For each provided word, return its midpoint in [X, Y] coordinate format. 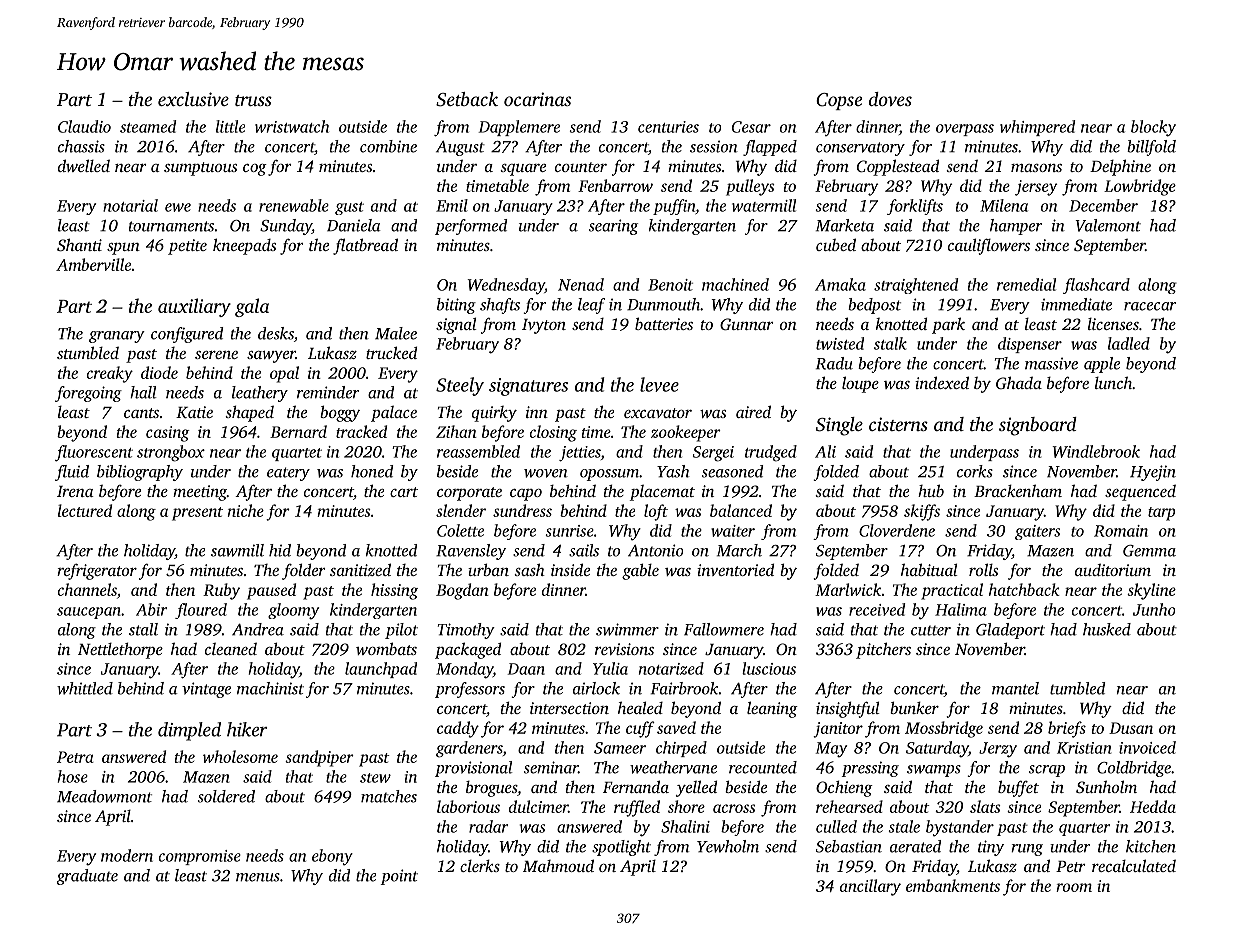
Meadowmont [104, 796]
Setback [467, 99]
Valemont [1108, 225]
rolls [983, 569]
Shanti [79, 244]
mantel [1015, 688]
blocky [1153, 128]
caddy [458, 729]
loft [656, 512]
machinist [270, 688]
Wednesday [506, 286]
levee [659, 384]
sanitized [360, 569]
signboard [1038, 426]
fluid [72, 473]
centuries [668, 127]
